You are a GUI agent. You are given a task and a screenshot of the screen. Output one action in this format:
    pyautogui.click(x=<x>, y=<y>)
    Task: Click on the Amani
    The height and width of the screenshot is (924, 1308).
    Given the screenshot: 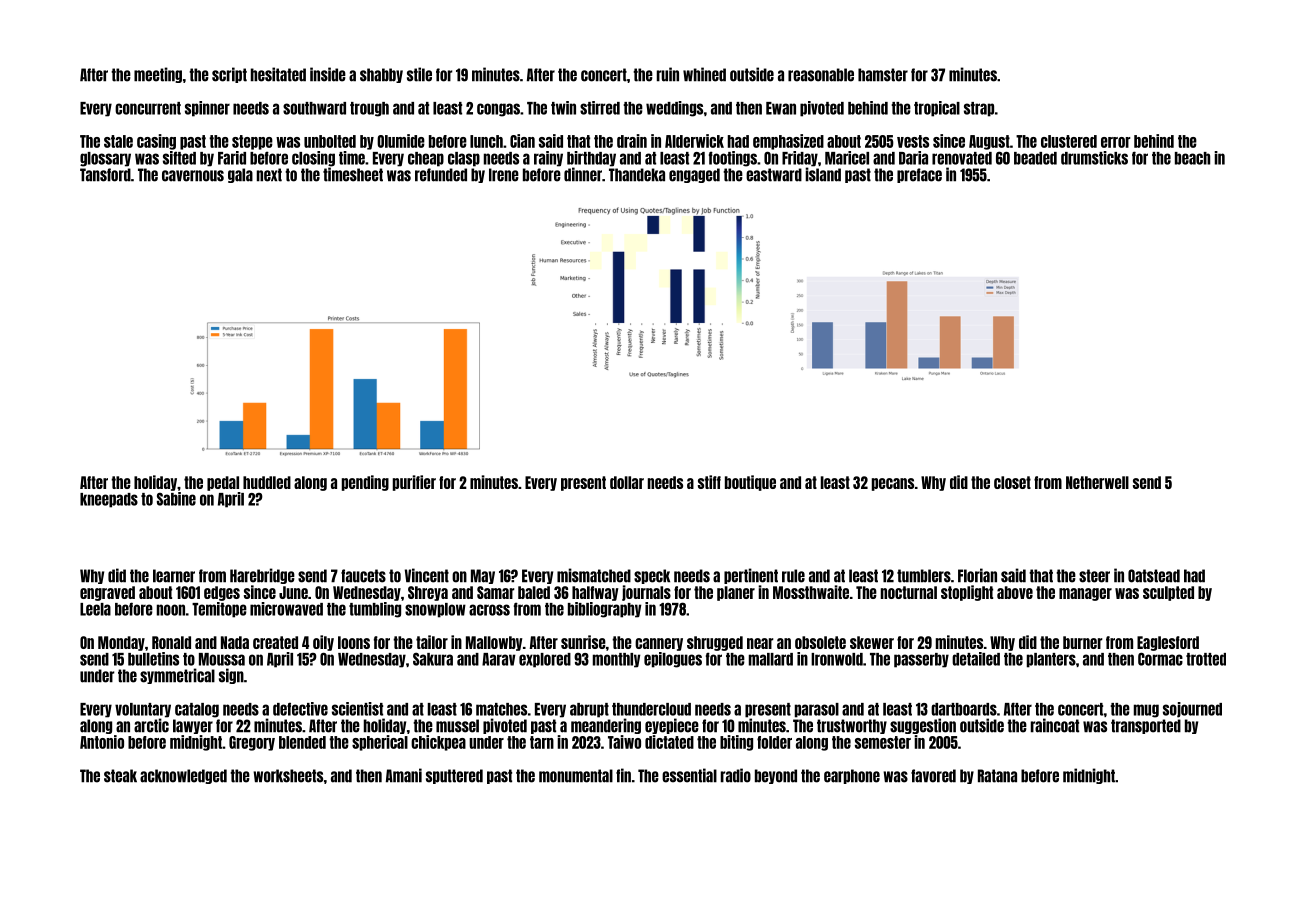 What is the action you would take?
    pyautogui.click(x=404, y=775)
